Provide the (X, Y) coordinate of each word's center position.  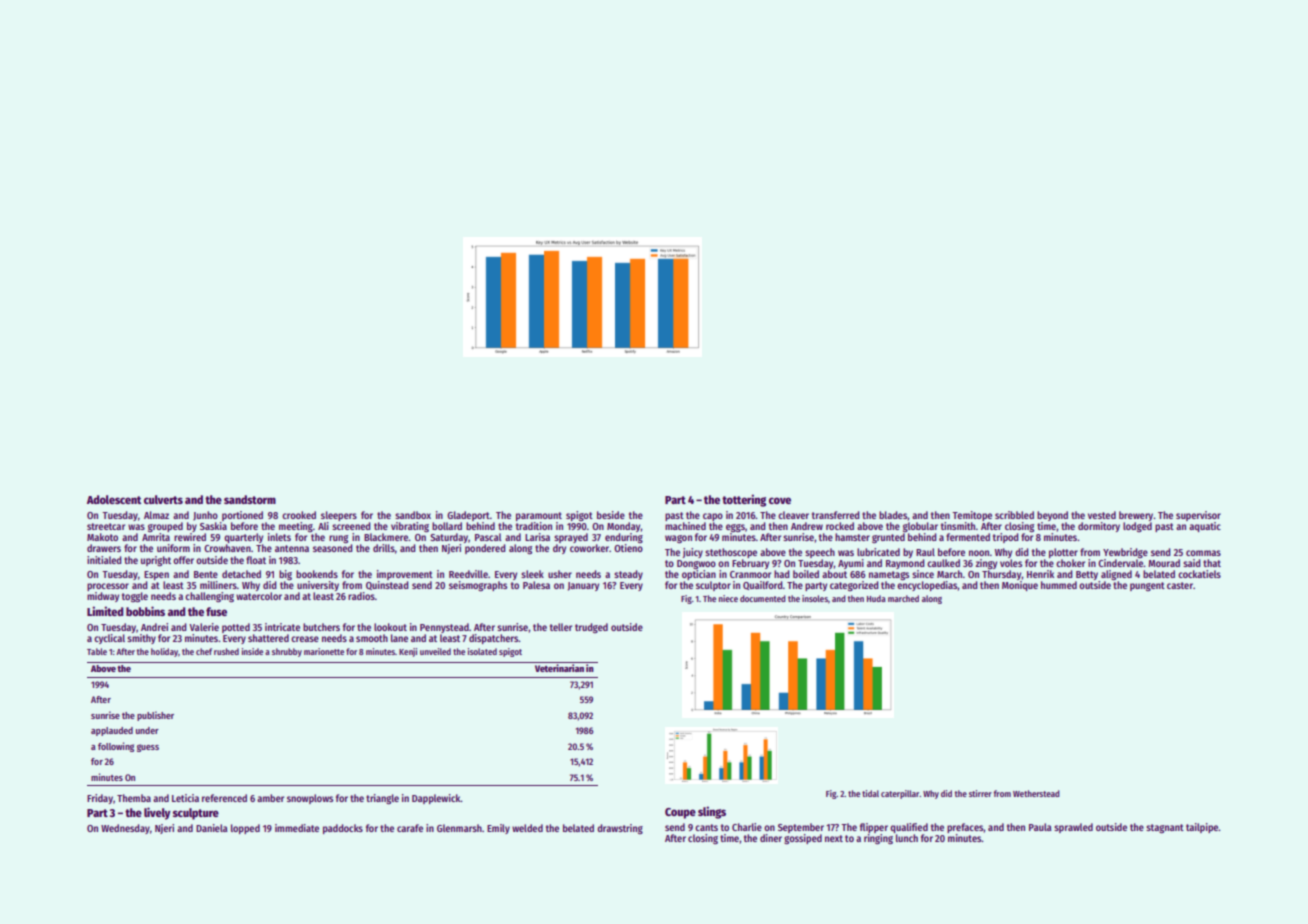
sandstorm (250, 499)
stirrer (980, 793)
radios (361, 596)
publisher (155, 716)
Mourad (1164, 563)
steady (628, 575)
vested (1102, 515)
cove (780, 500)
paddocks (343, 829)
